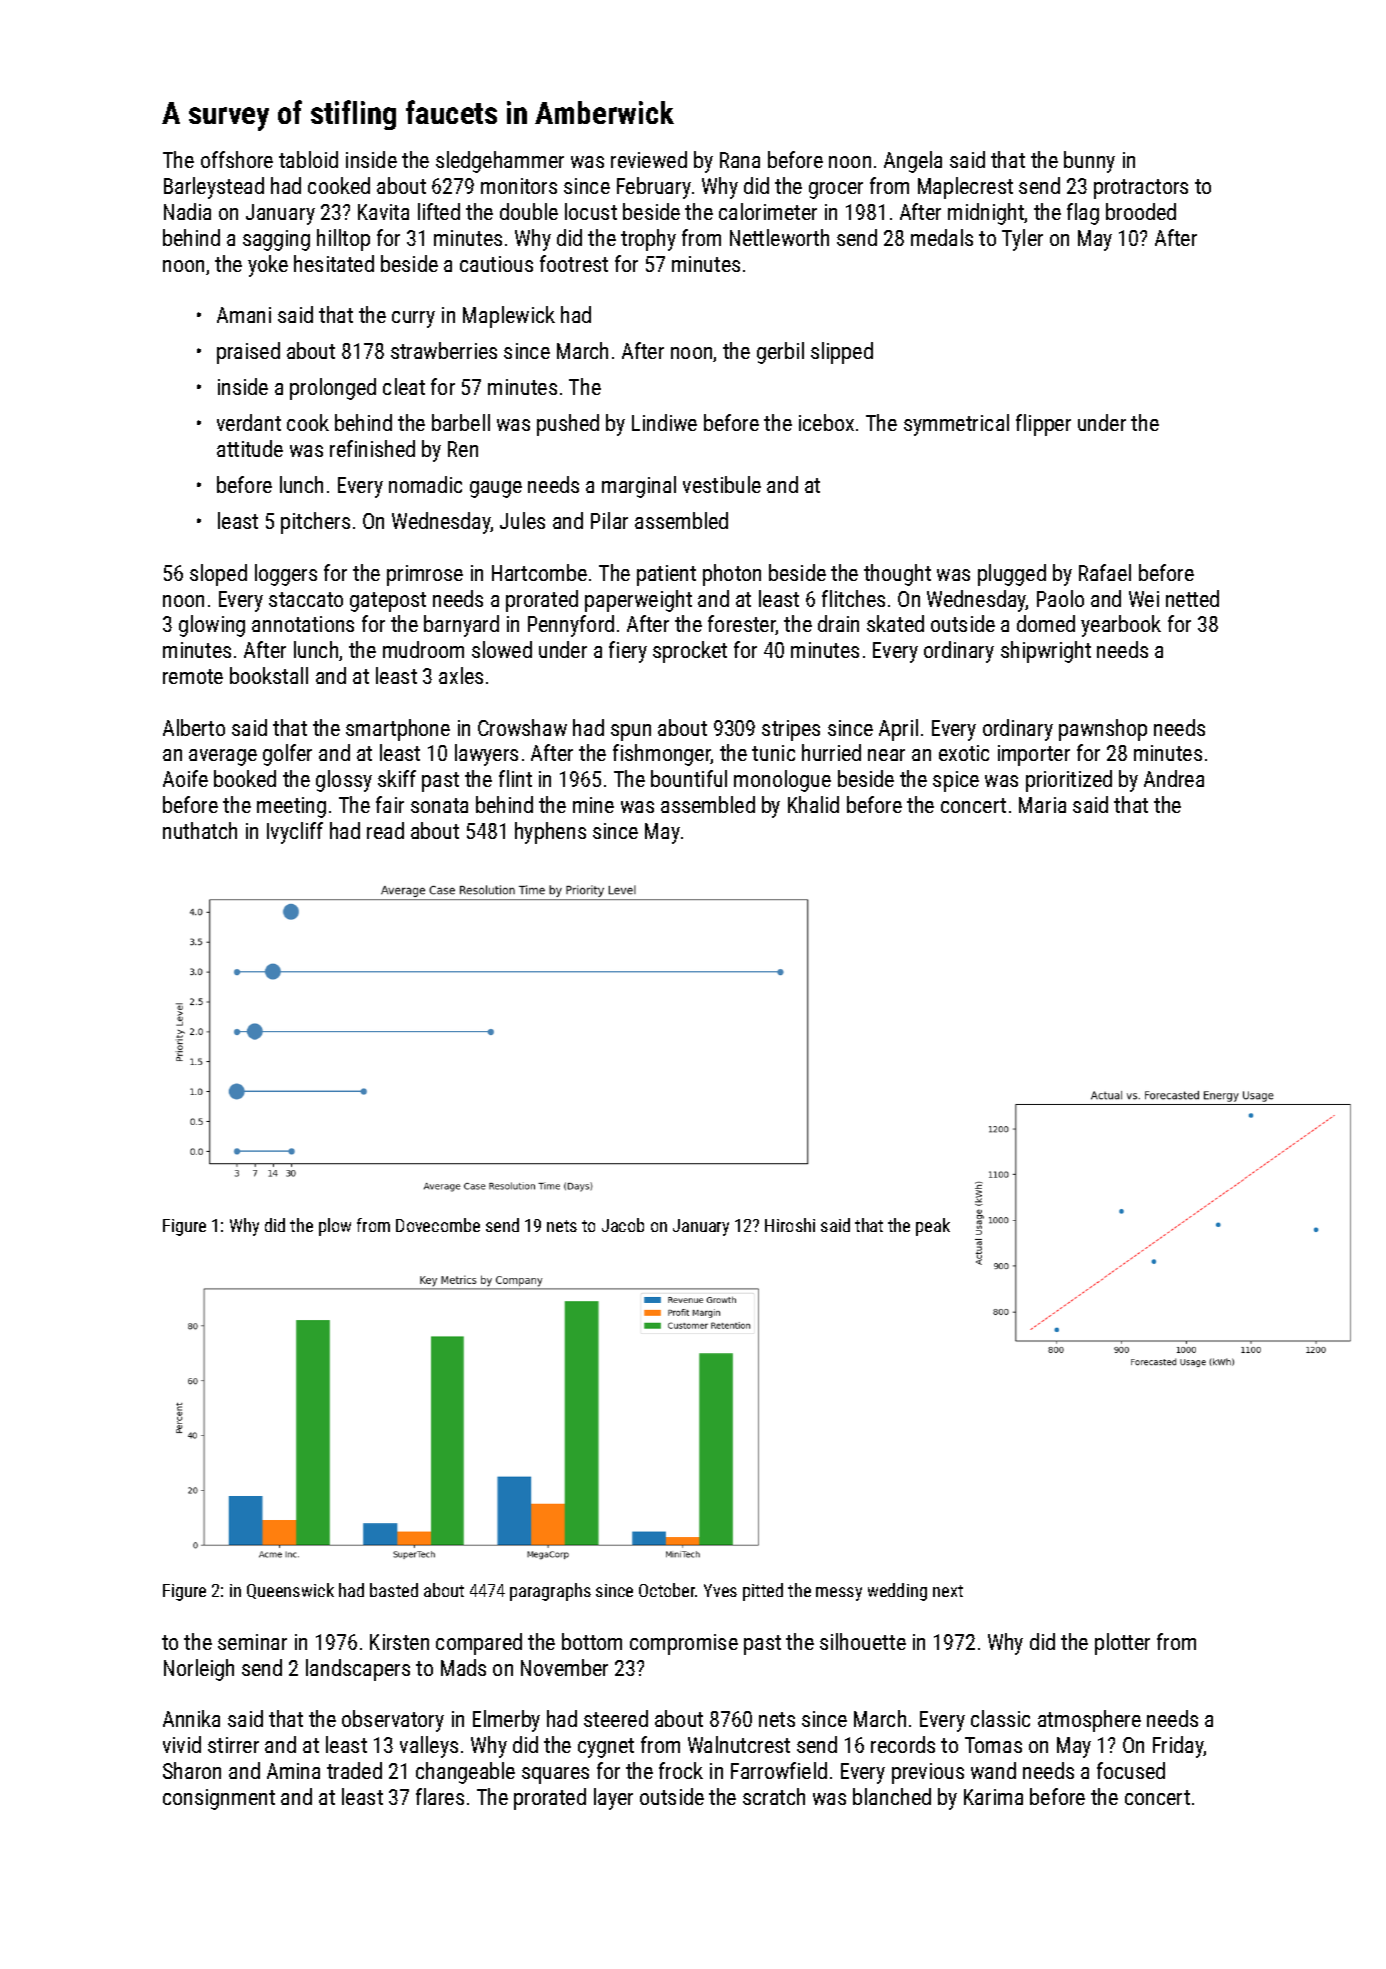 The width and height of the screenshot is (1386, 1969). What do you see at coordinates (774, 1796) in the screenshot?
I see `scratch` at bounding box center [774, 1796].
